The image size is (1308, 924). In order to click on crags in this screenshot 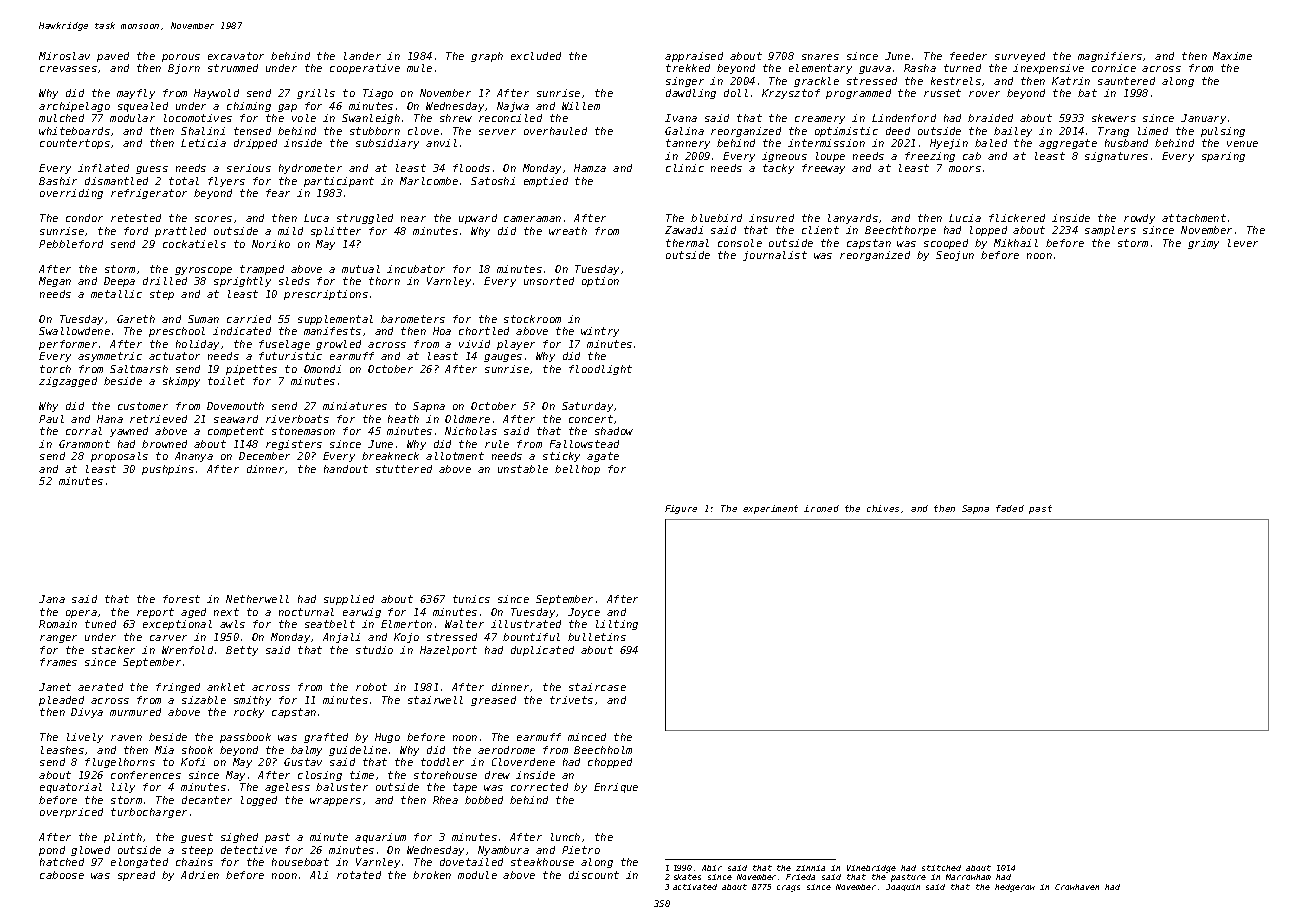, I will do `click(788, 888)`.
